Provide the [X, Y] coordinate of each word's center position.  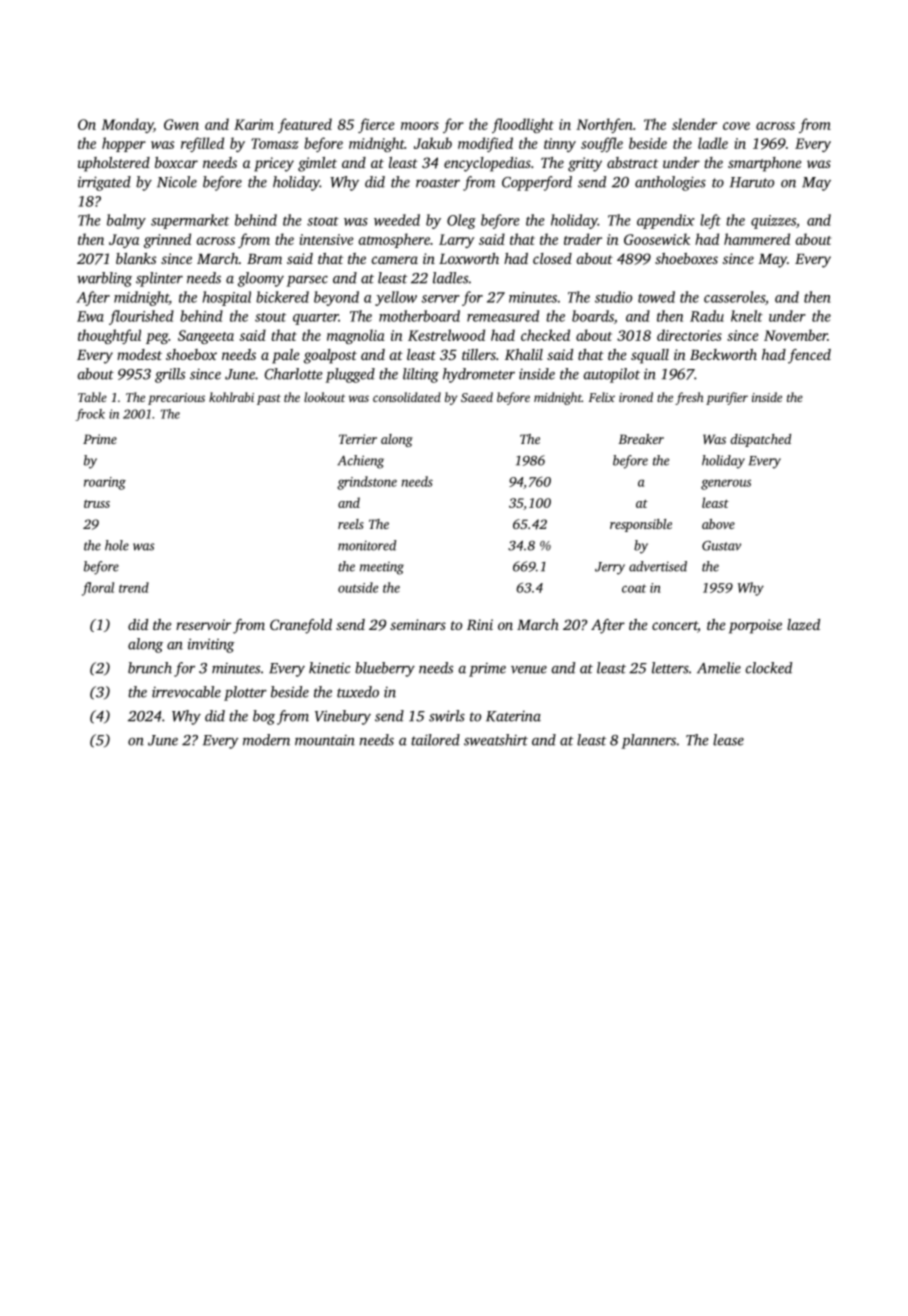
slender [694, 124]
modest [139, 354]
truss [97, 504]
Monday [127, 125]
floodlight [523, 125]
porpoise [755, 626]
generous [726, 484]
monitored [367, 545]
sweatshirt [496, 740]
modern [266, 740]
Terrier [358, 439]
